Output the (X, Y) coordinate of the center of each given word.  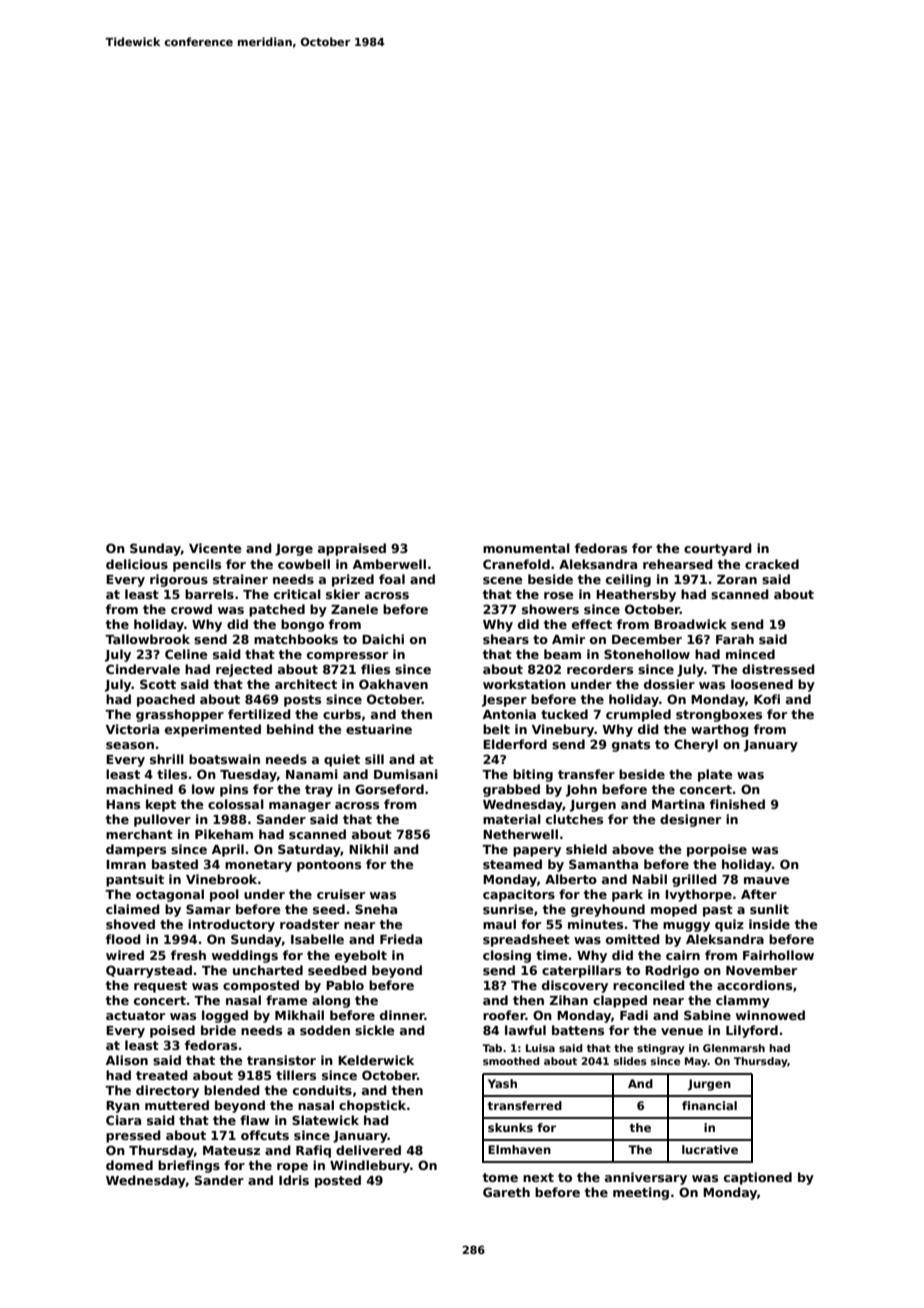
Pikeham (224, 834)
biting (533, 775)
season (130, 745)
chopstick (372, 1106)
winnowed (770, 1015)
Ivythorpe (698, 895)
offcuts (265, 1135)
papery (537, 852)
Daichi (383, 639)
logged (225, 1016)
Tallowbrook (147, 639)
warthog (720, 730)
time (552, 955)
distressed (778, 669)
